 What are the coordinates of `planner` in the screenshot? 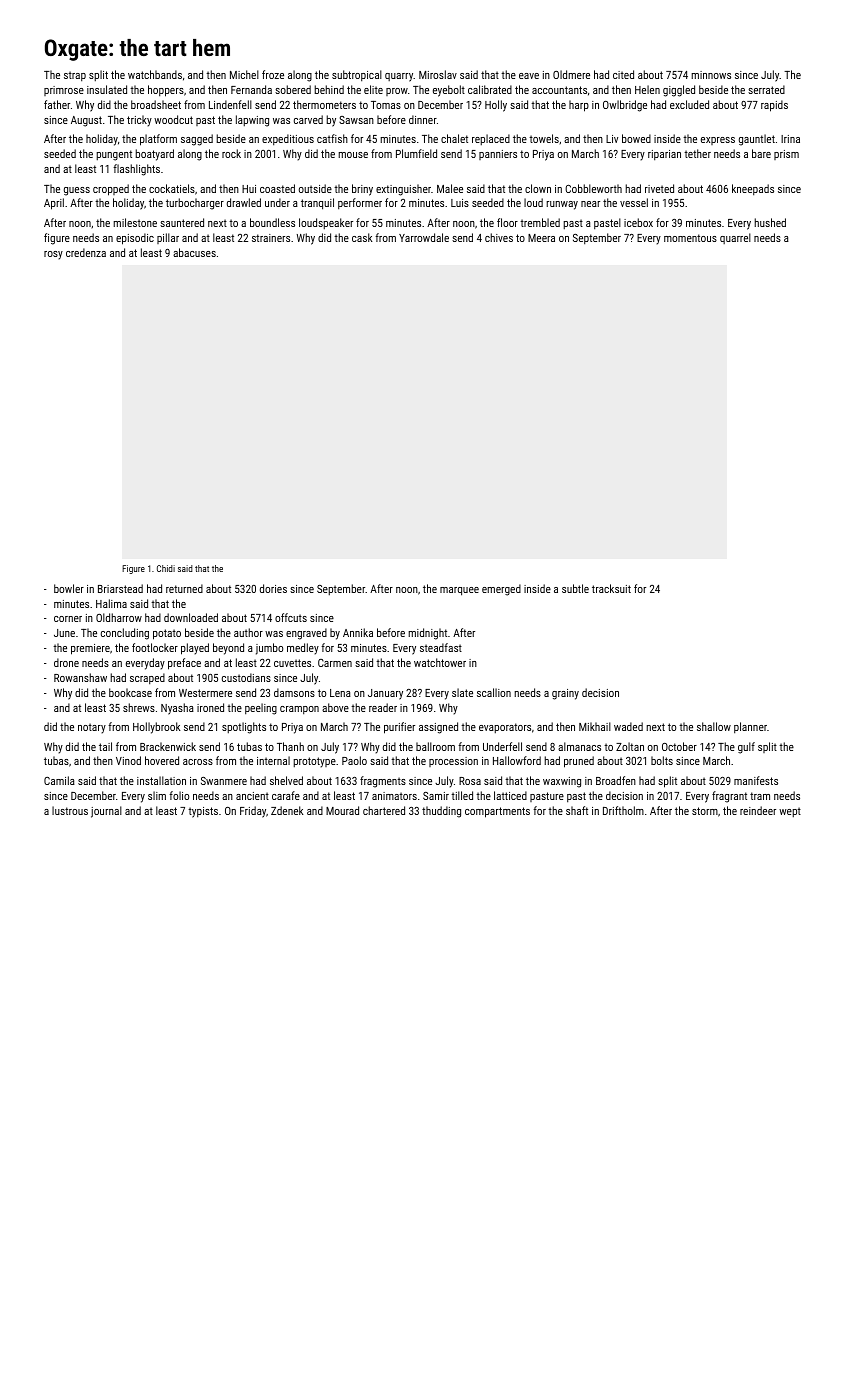 It's located at (750, 727).
